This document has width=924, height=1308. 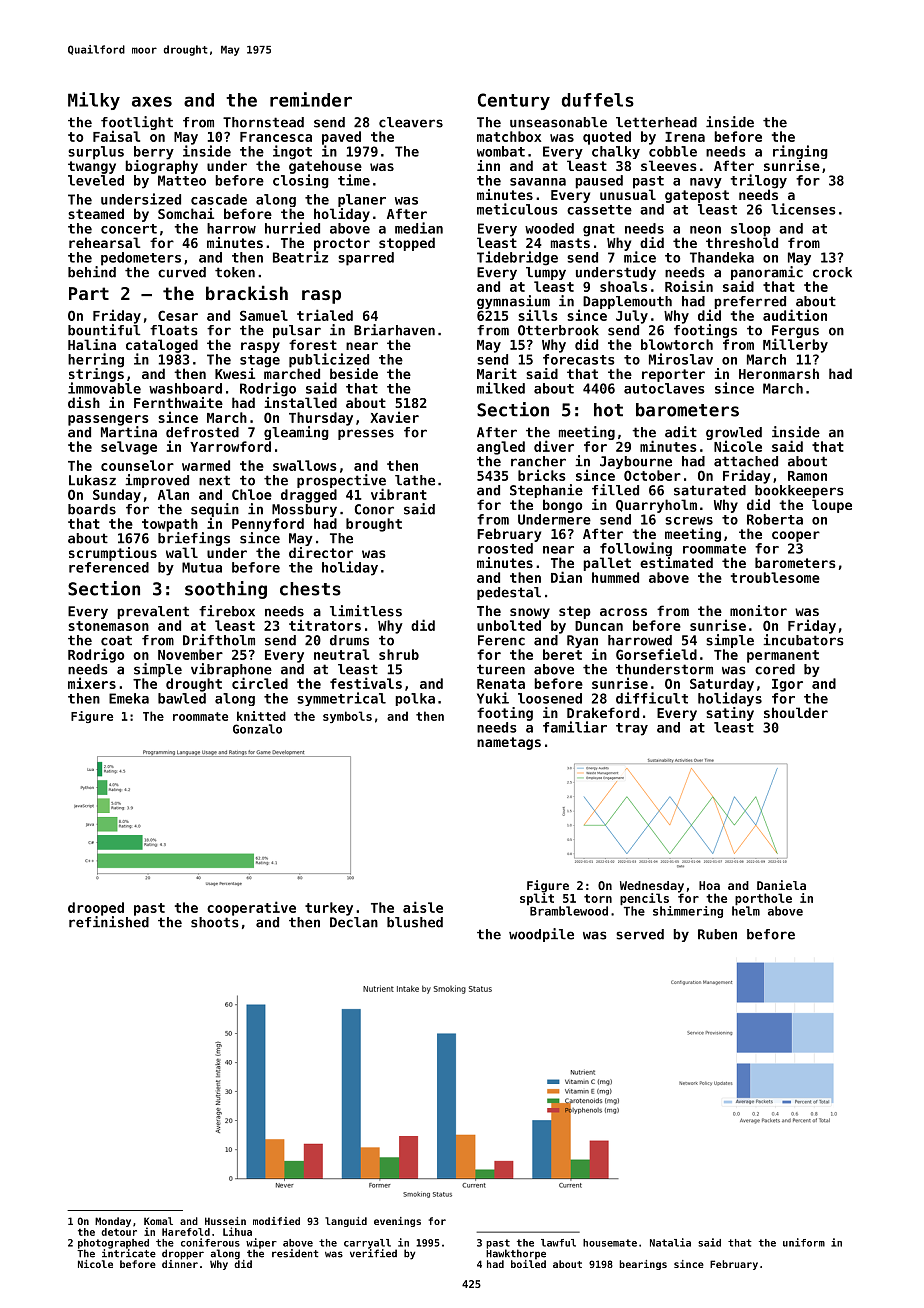 I want to click on incubators, so click(x=803, y=640).
